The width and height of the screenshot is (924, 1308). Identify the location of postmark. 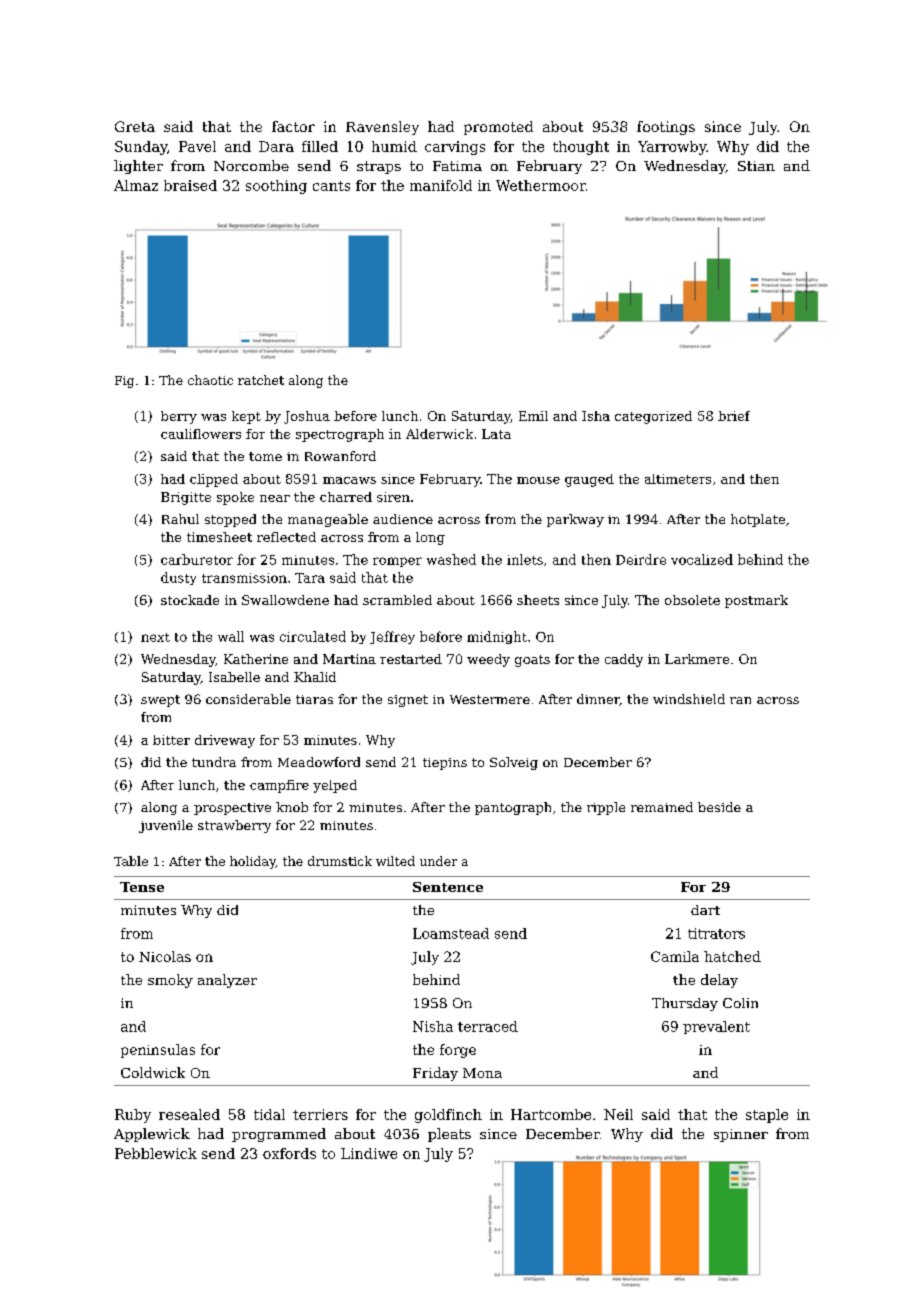
(756, 601).
